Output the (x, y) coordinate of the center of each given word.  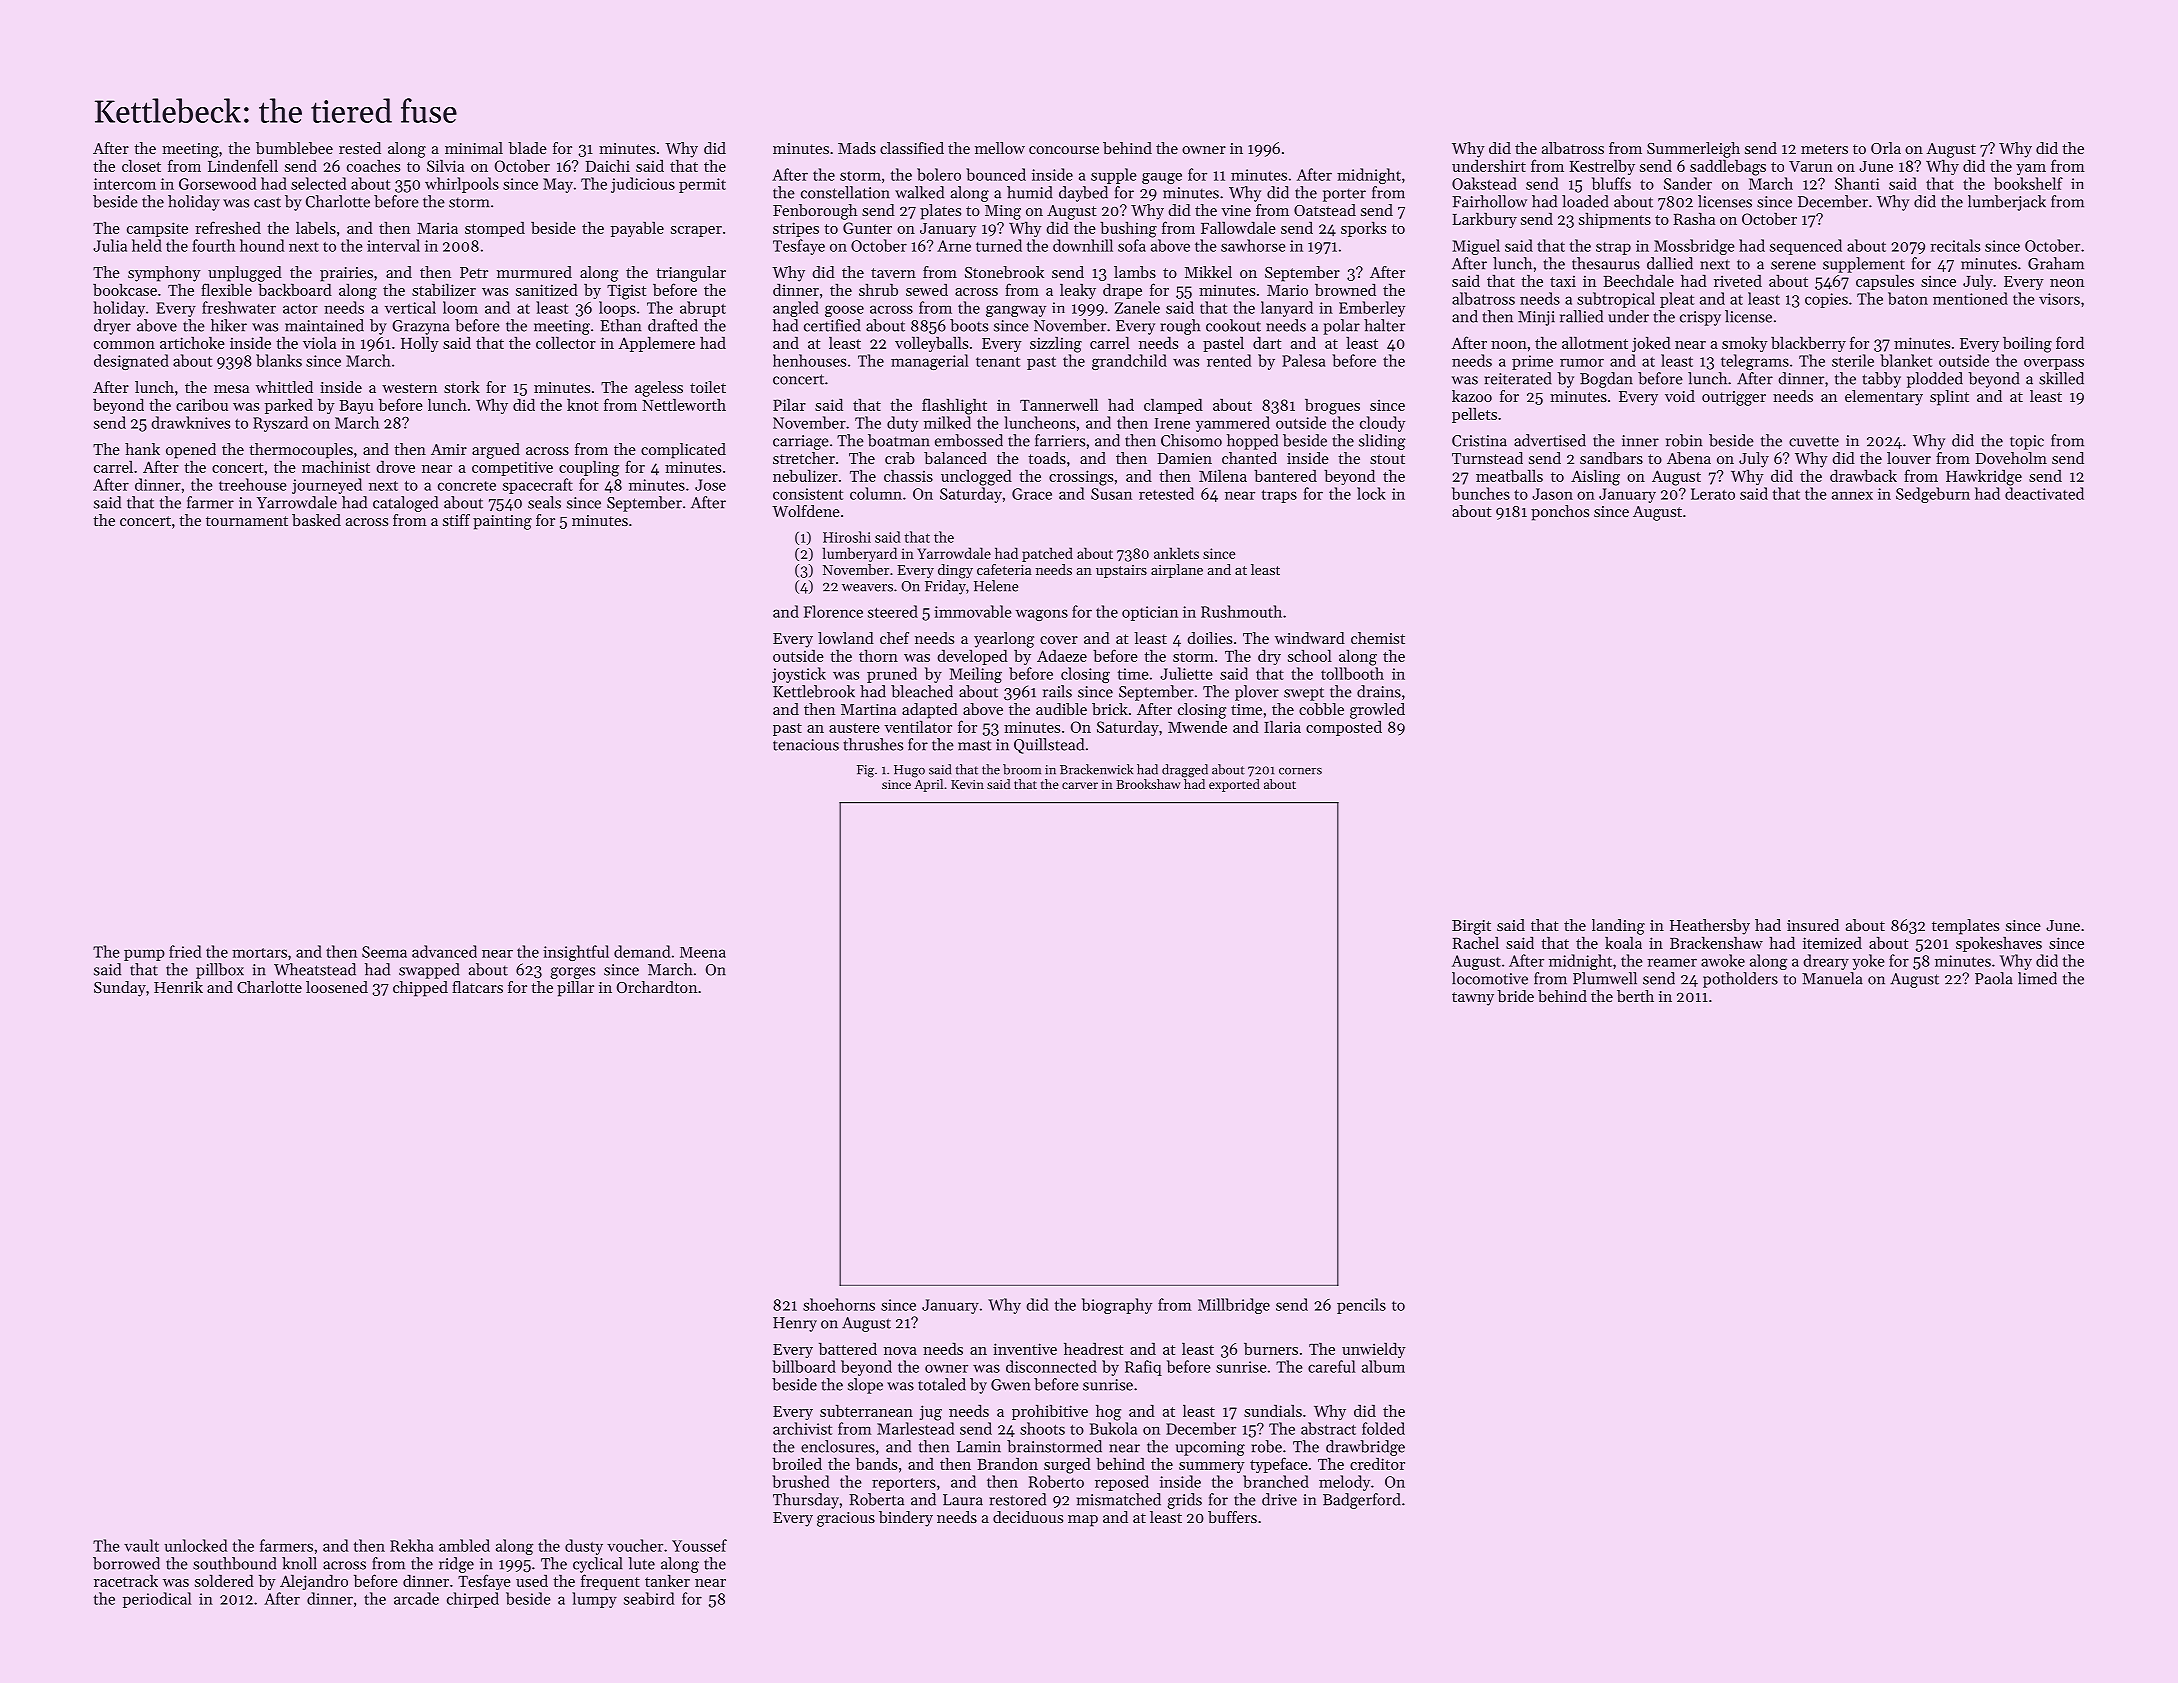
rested (360, 148)
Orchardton (656, 987)
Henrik (178, 987)
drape (1122, 291)
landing (1618, 927)
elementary (1884, 398)
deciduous (1028, 1517)
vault (141, 1545)
